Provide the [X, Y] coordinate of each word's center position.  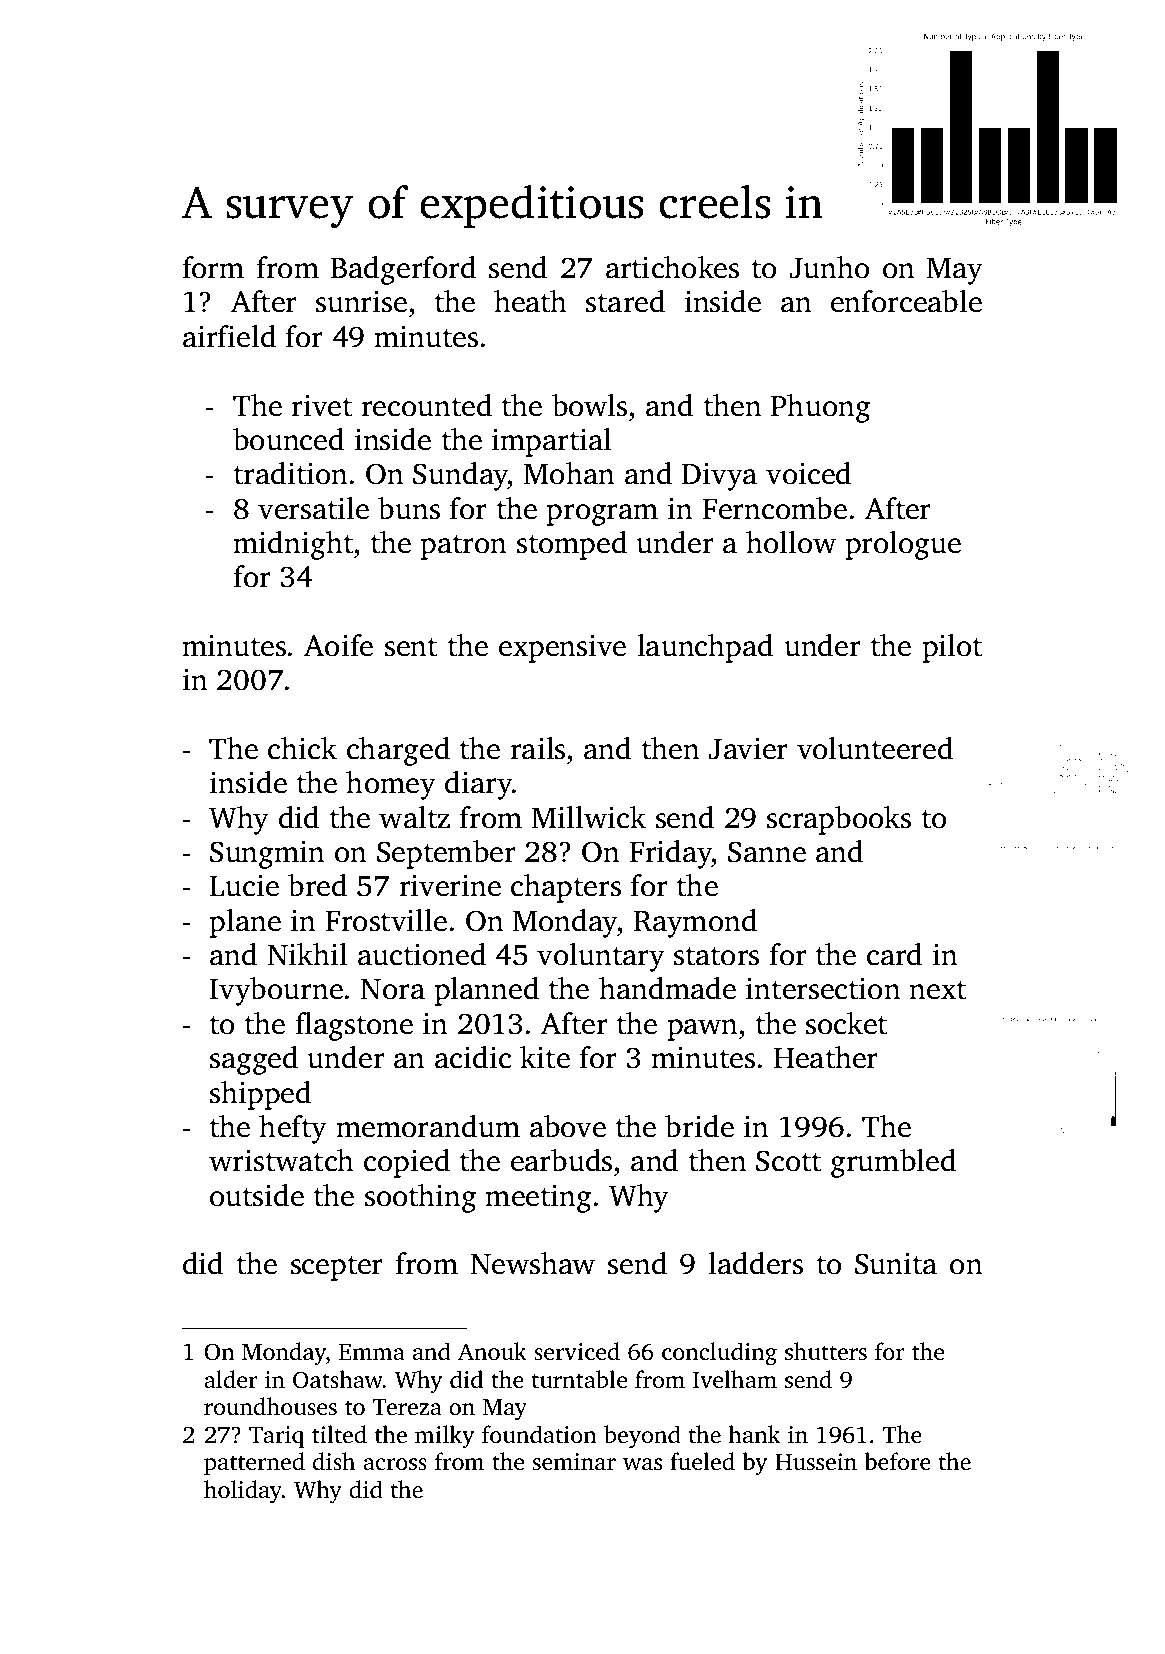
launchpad [705, 648]
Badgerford [403, 270]
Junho [829, 267]
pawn [702, 1030]
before [897, 1461]
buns [409, 508]
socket [846, 1023]
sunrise [361, 302]
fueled [702, 1461]
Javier [748, 749]
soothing [420, 1198]
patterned [254, 1463]
